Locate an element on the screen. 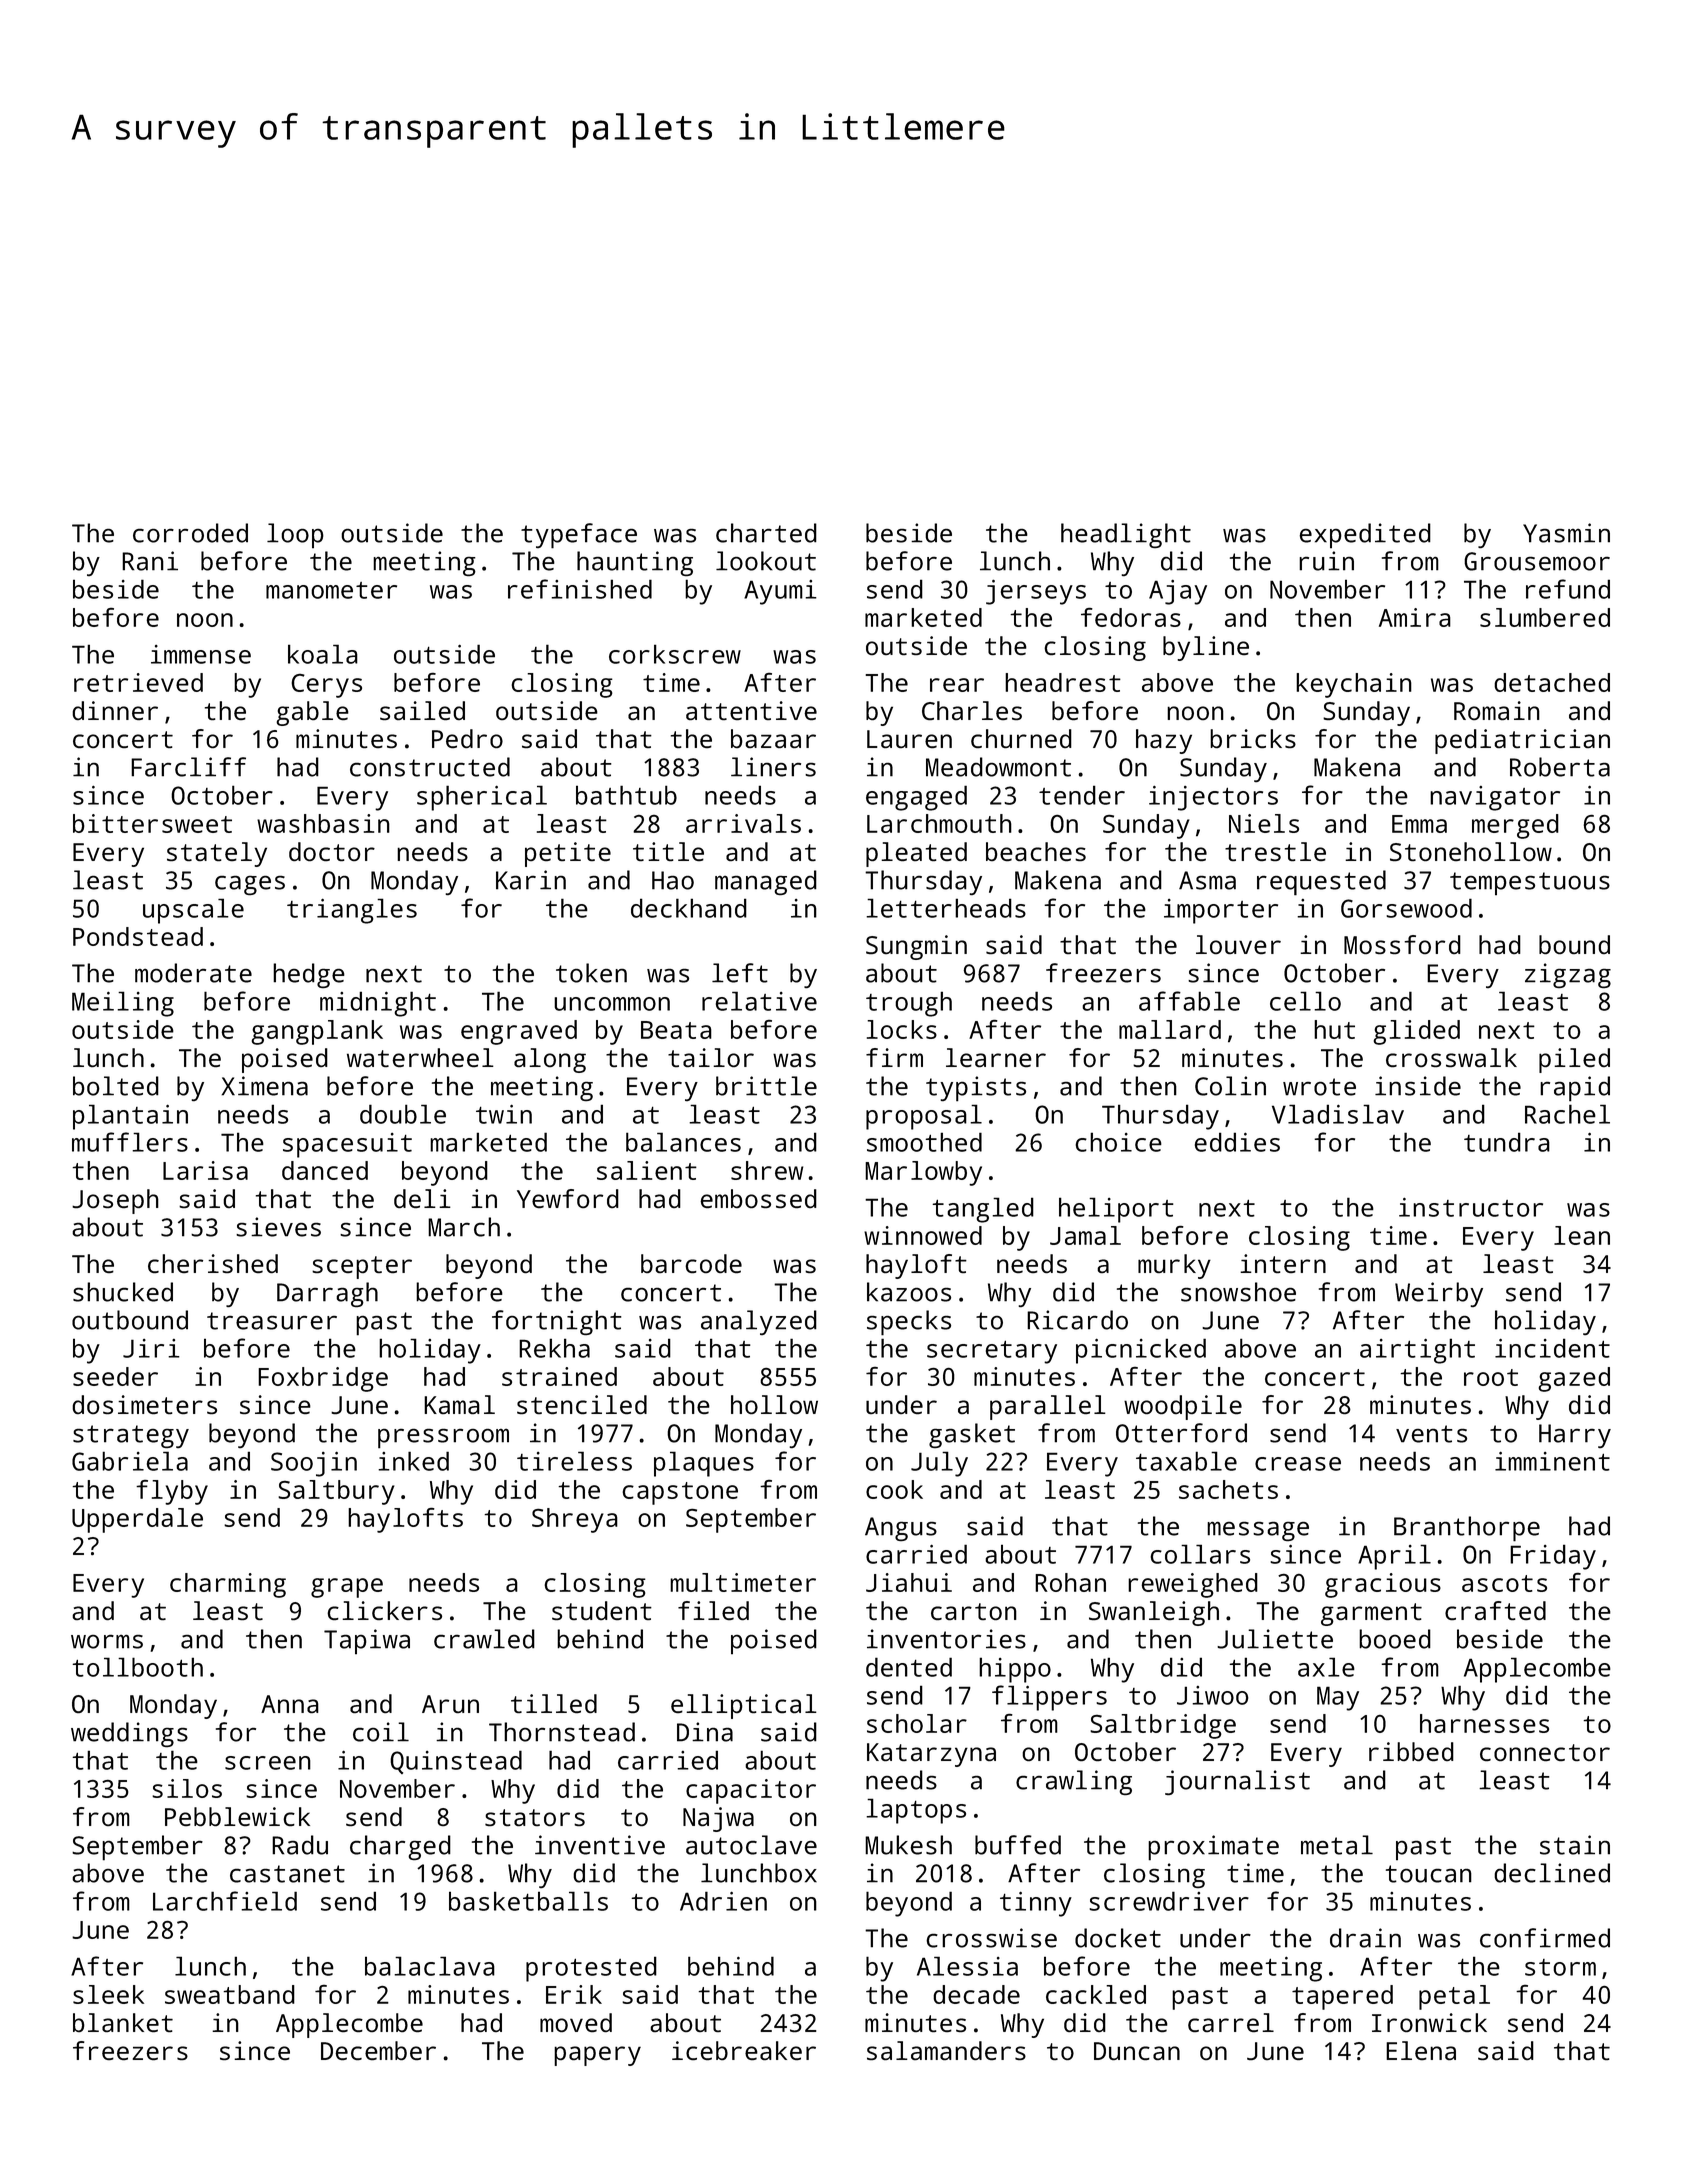  Adrien is located at coordinates (723, 1901).
